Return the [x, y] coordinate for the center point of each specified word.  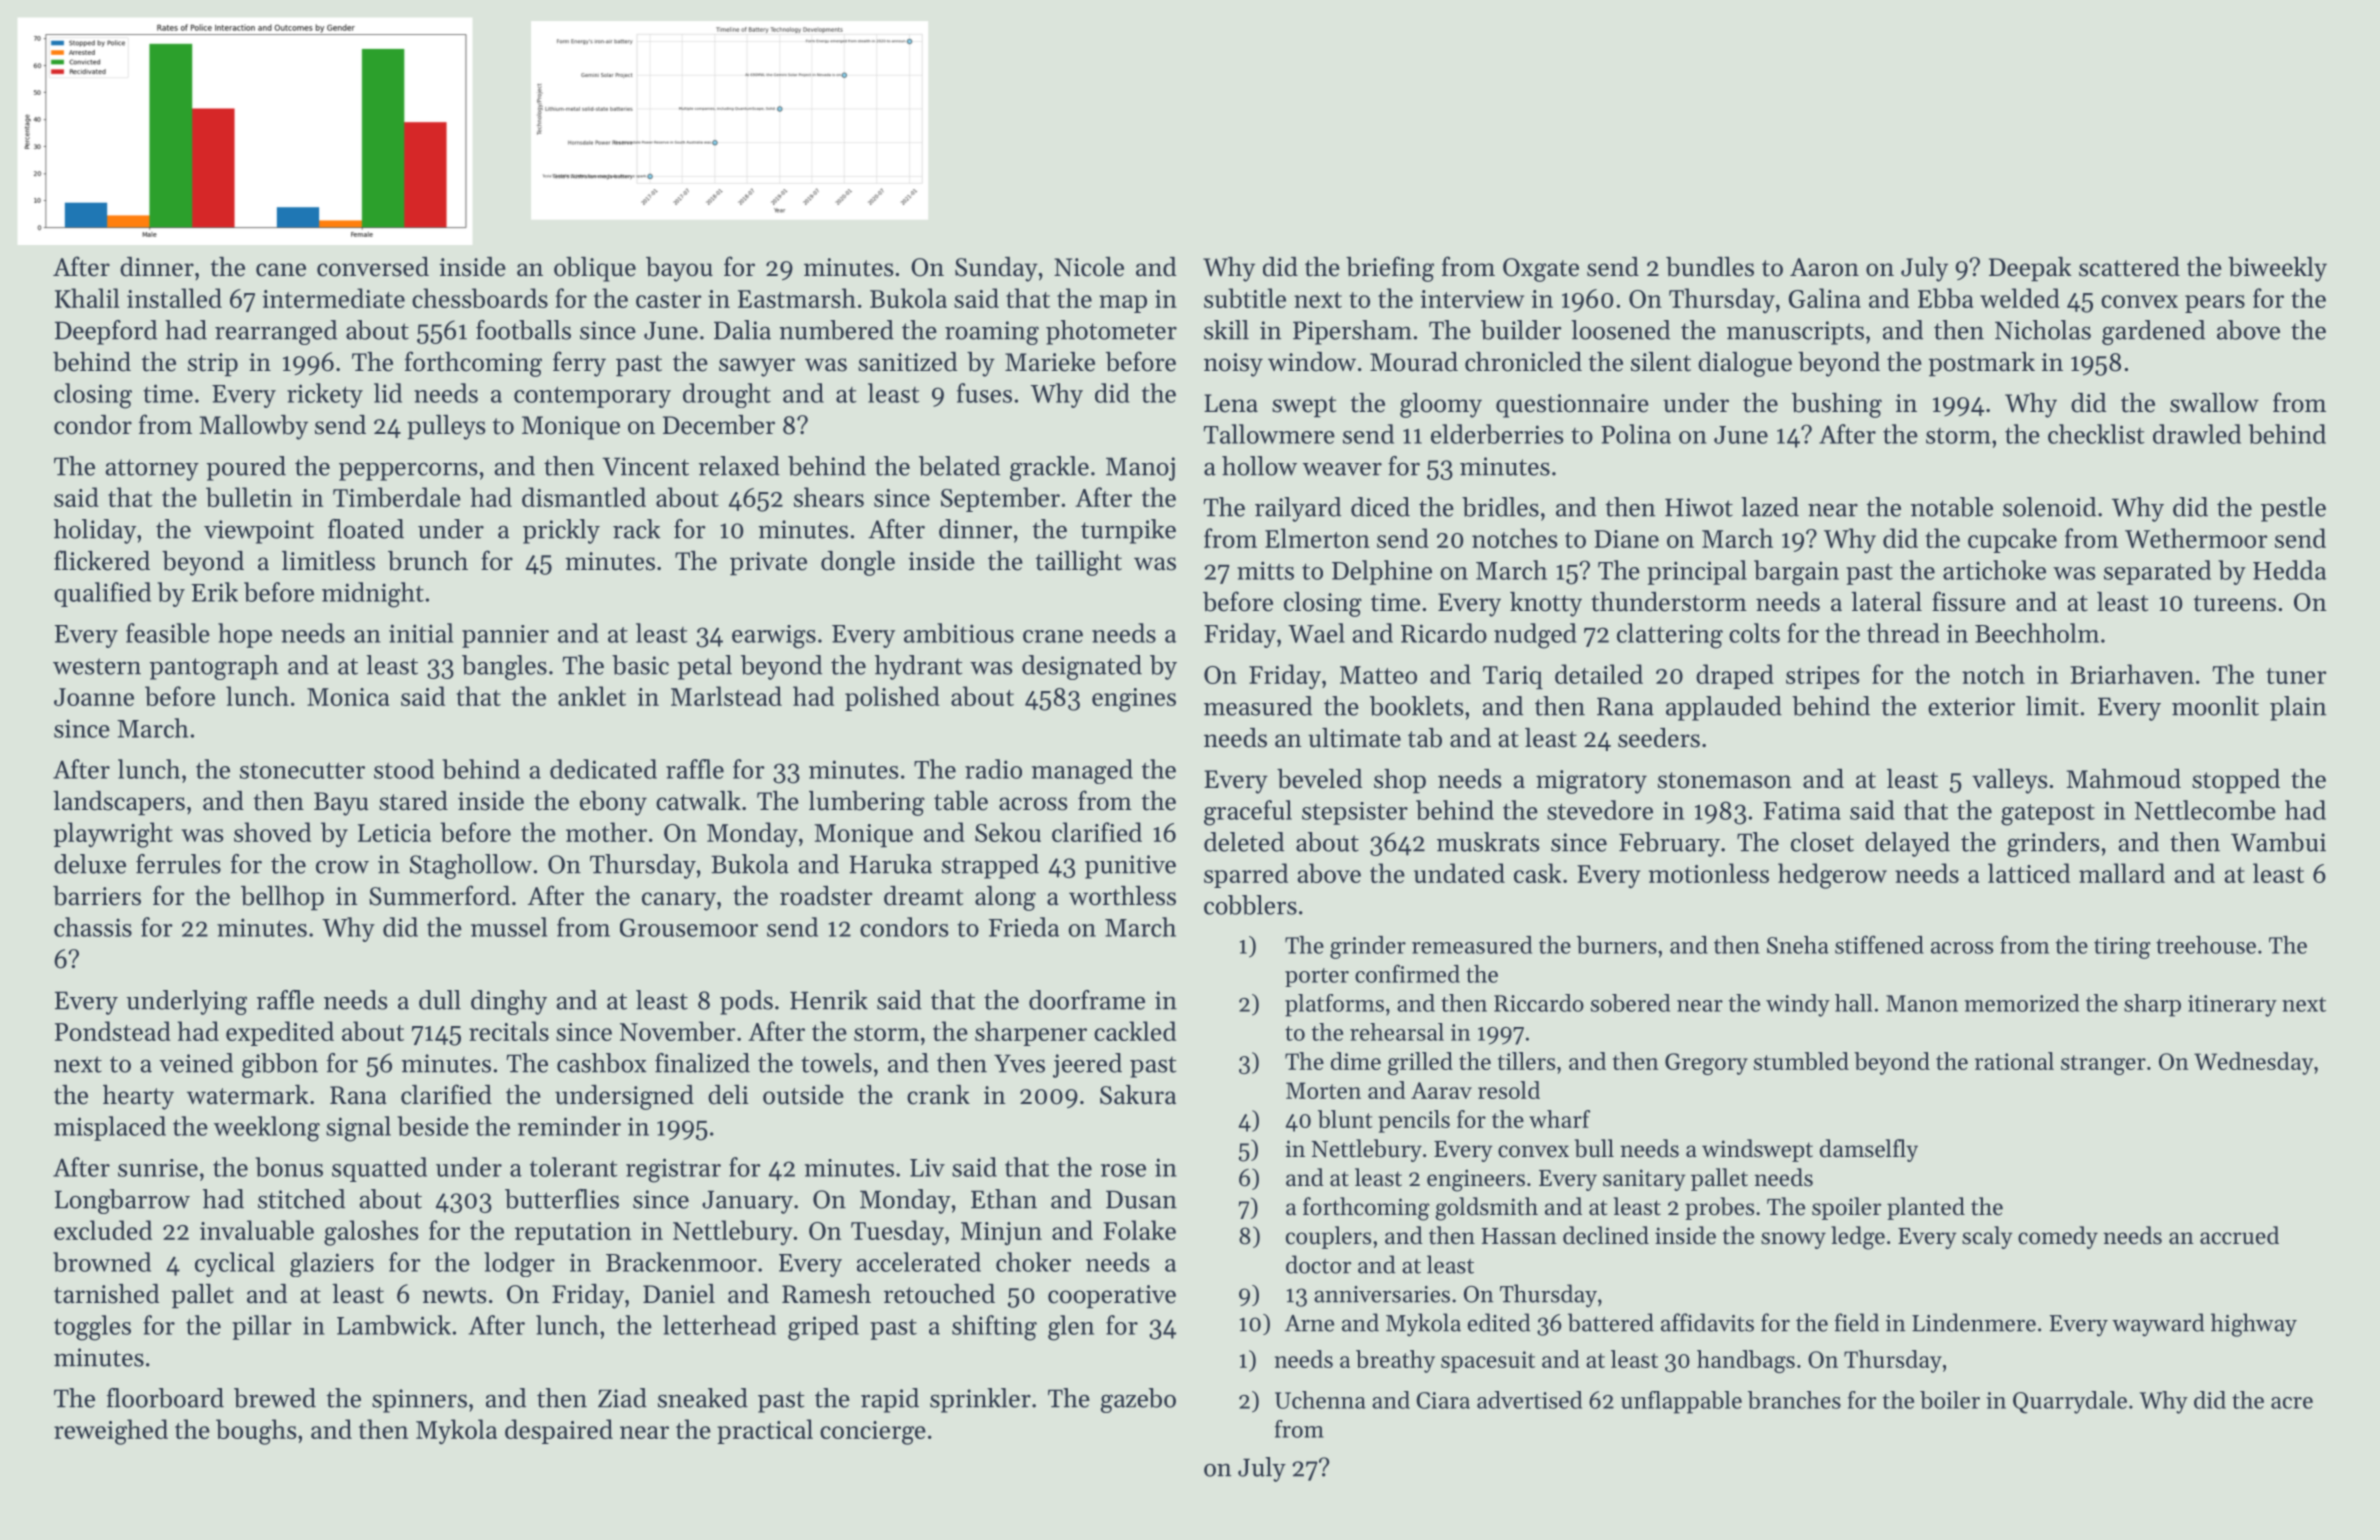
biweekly [2277, 269]
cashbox [602, 1063]
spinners [419, 1401]
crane [1053, 636]
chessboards [480, 298]
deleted [1244, 842]
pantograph [214, 667]
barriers [97, 896]
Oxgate [1541, 270]
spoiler [1846, 1208]
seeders [1659, 738]
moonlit [2215, 706]
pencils [1414, 1121]
